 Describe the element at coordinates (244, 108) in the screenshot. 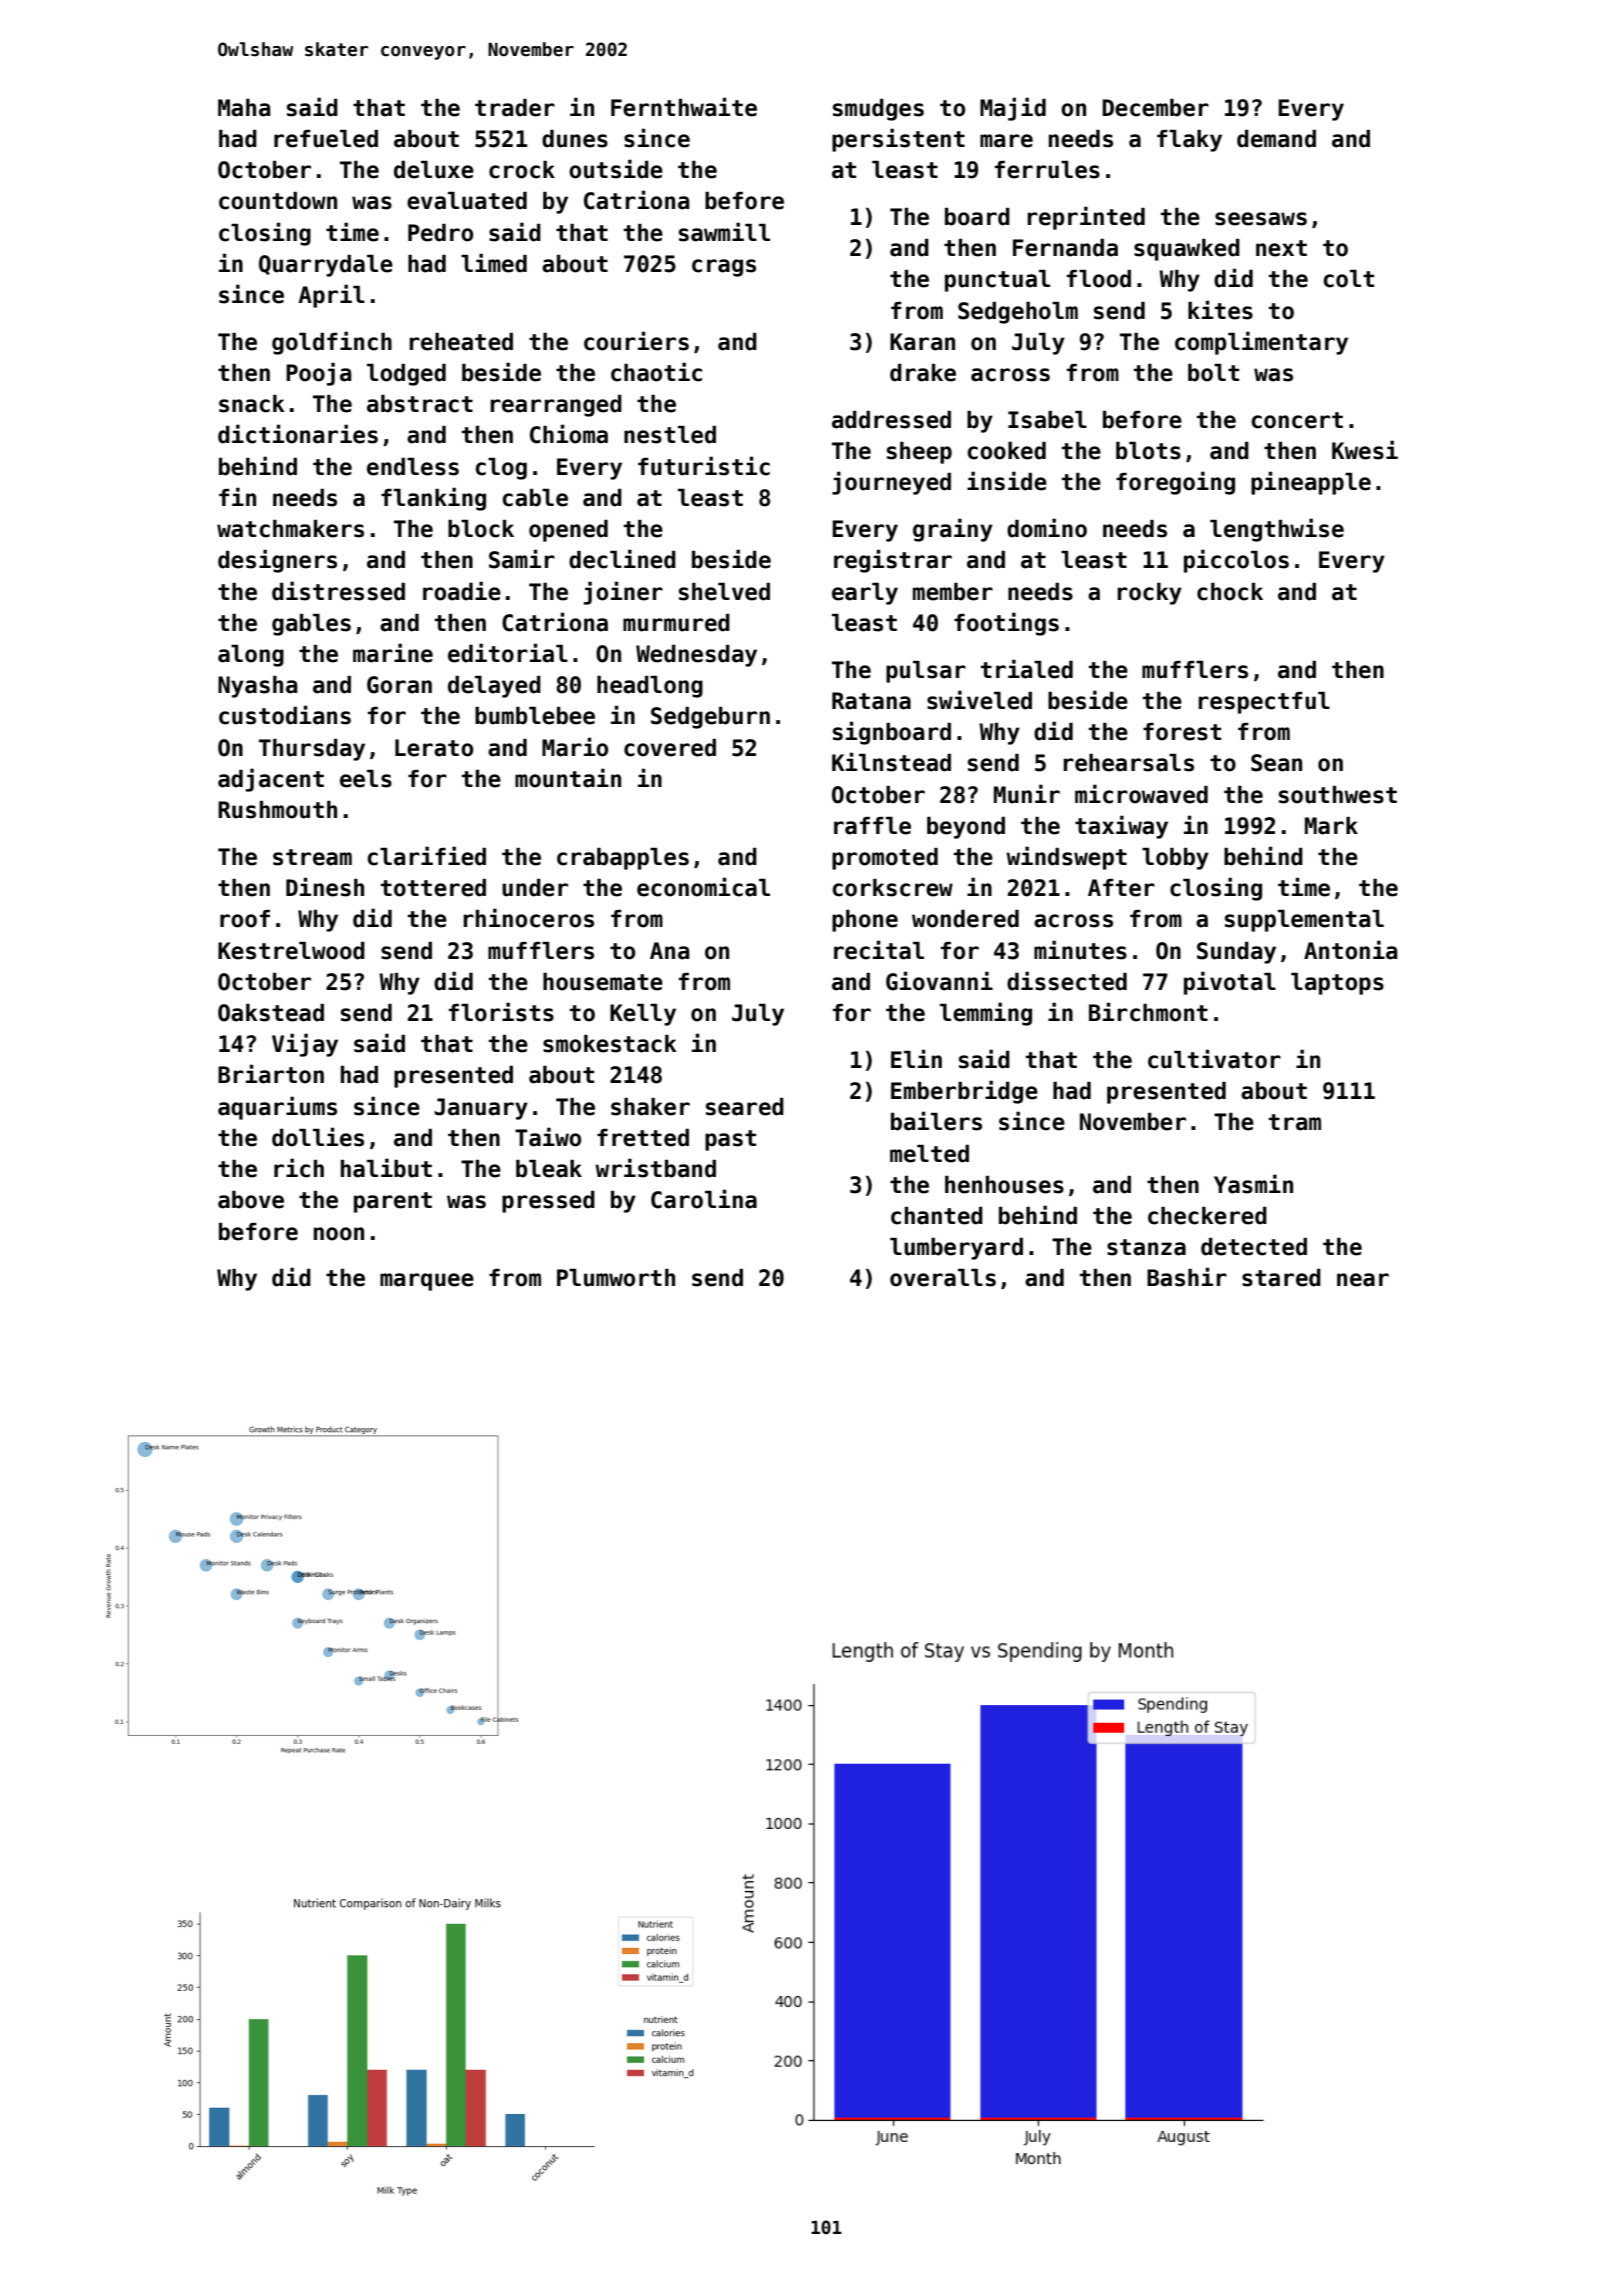

I see `Maha` at that location.
